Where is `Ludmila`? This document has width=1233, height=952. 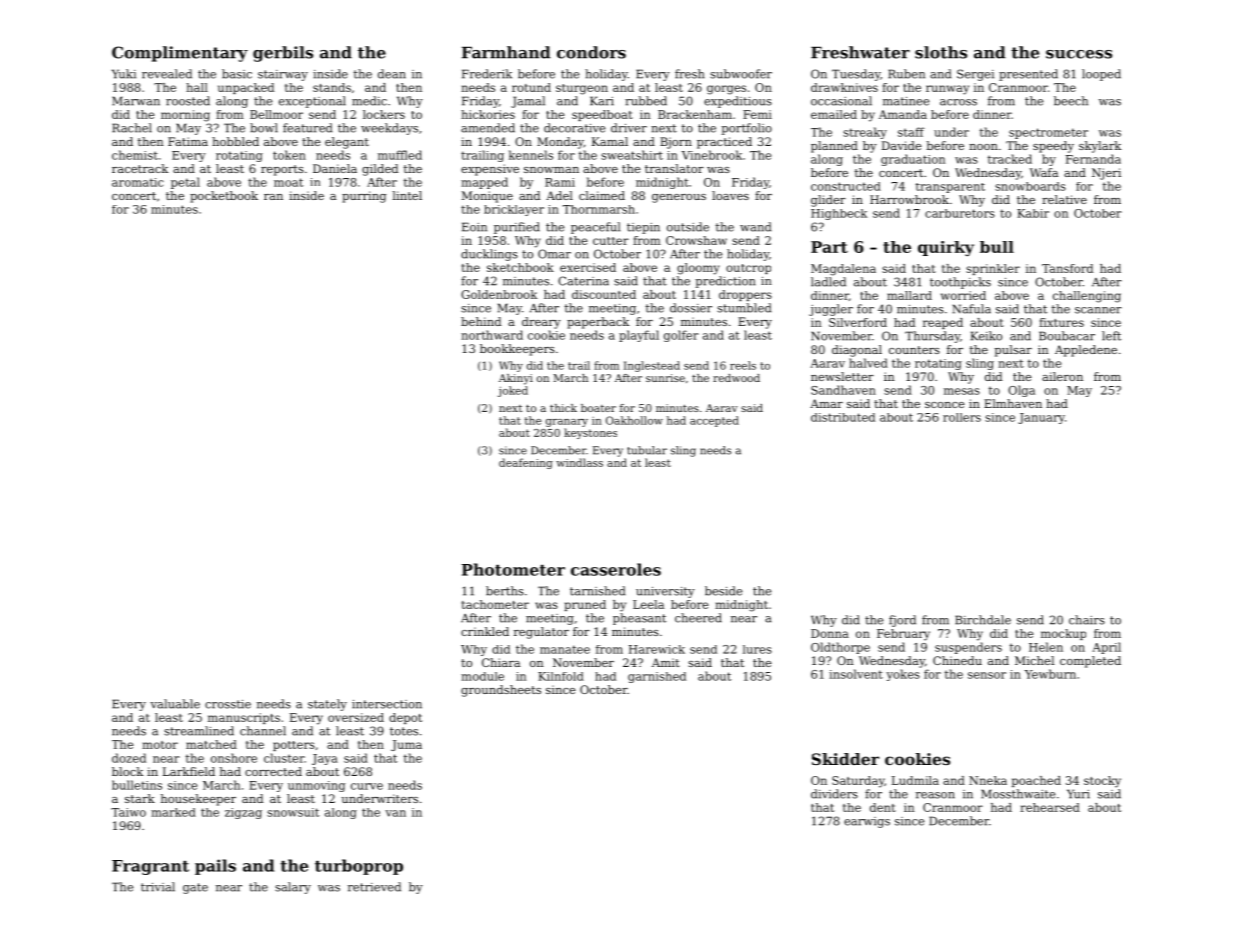 Ludmila is located at coordinates (915, 780).
